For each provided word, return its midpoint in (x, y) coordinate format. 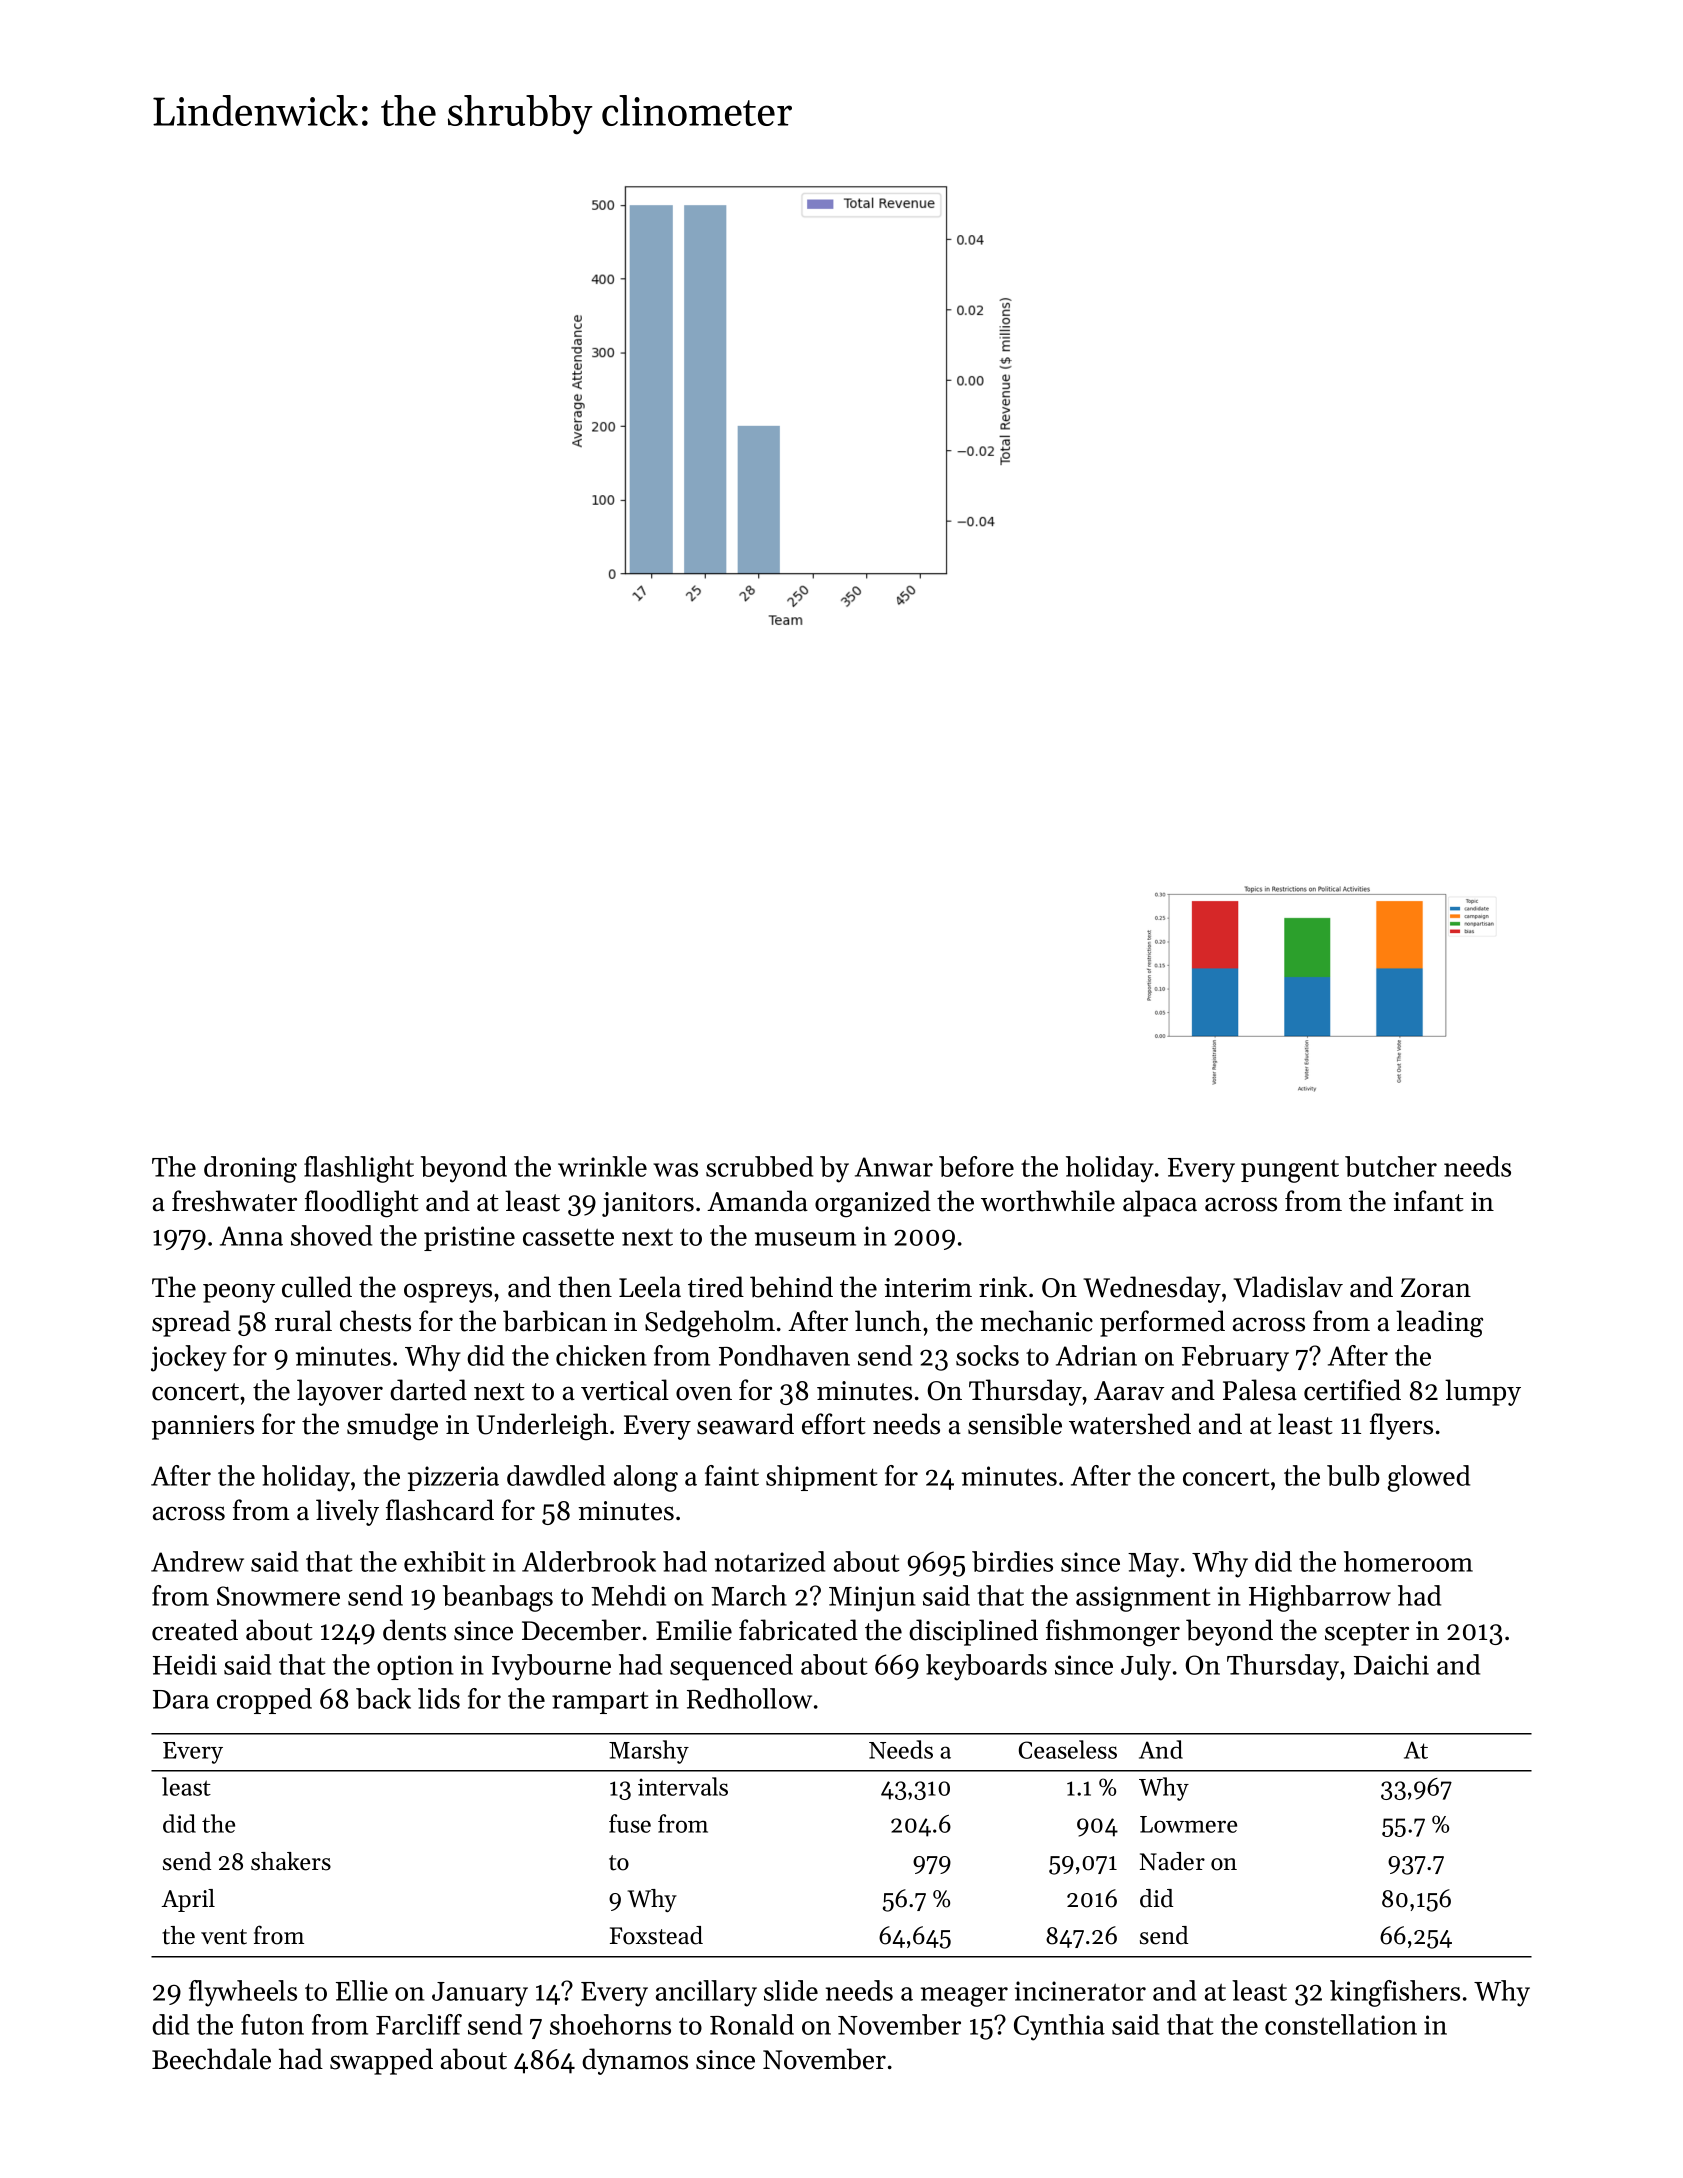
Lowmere (1188, 1824)
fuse (630, 1823)
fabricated (798, 1630)
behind (791, 1287)
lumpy (1483, 1392)
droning (250, 1169)
